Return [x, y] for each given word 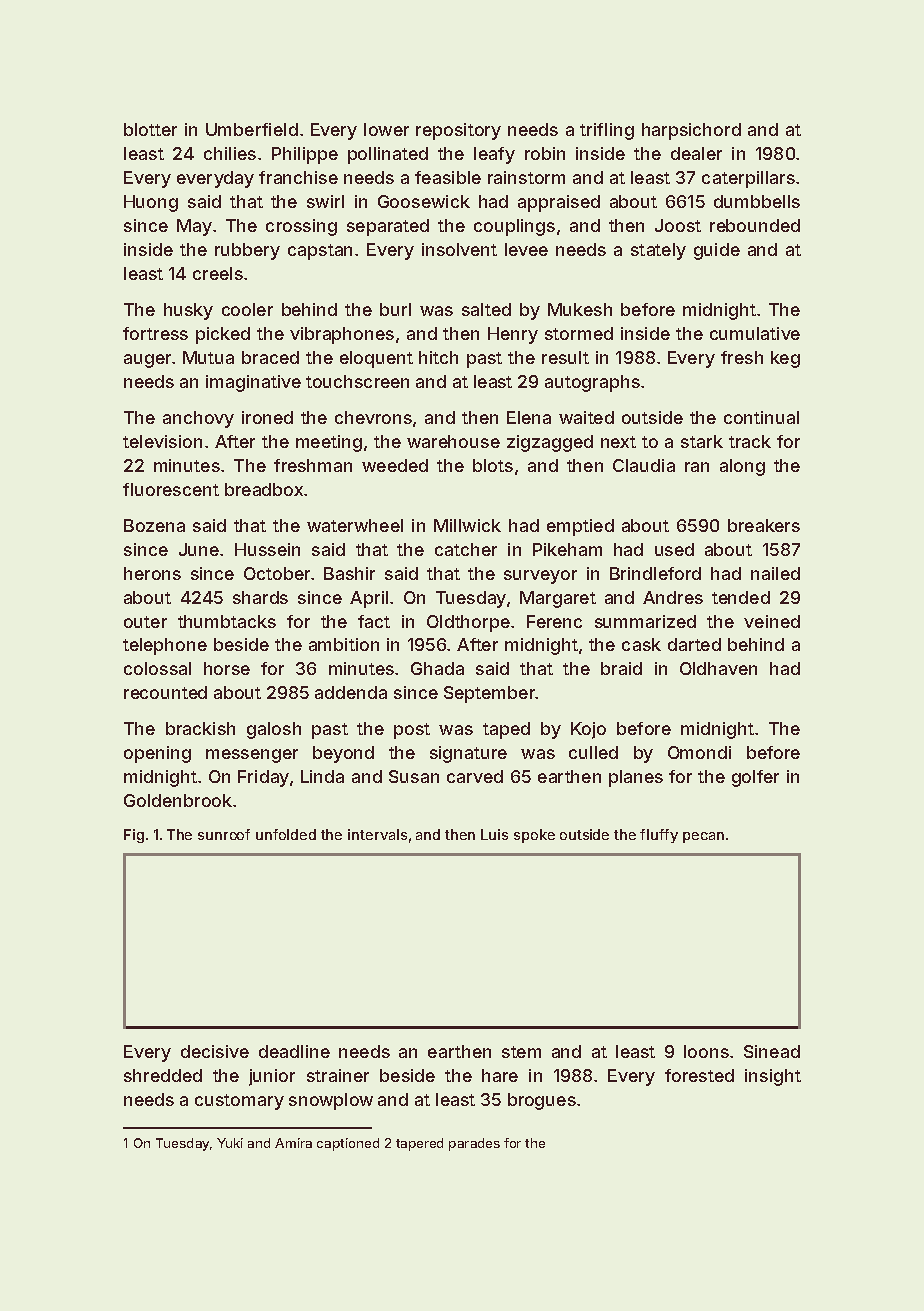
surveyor [540, 577]
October [277, 573]
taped [506, 730]
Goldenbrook [178, 800]
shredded [163, 1075]
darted [694, 644]
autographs [592, 383]
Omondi [699, 752]
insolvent [459, 249]
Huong [151, 203]
